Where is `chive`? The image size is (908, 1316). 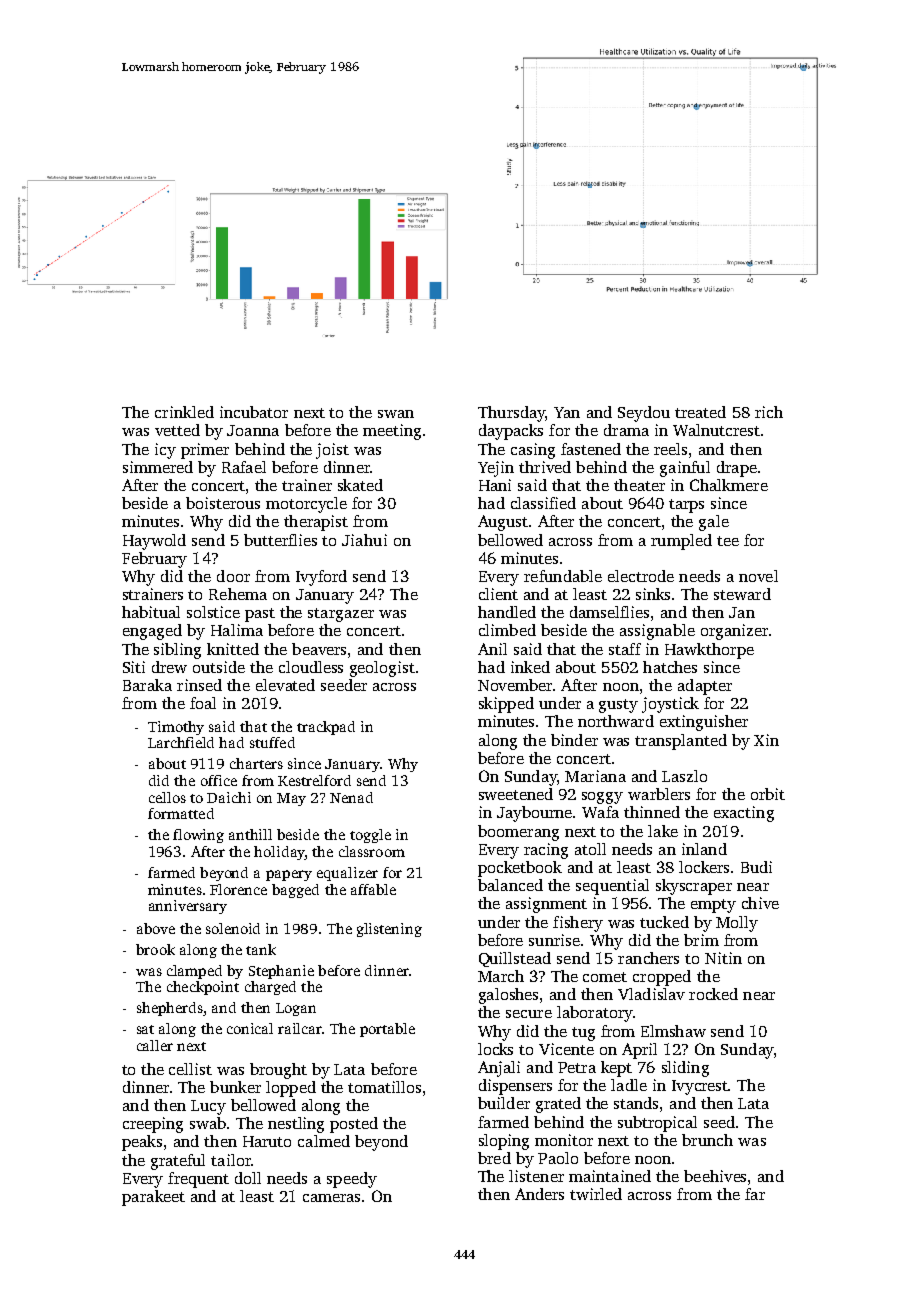 chive is located at coordinates (760, 903).
